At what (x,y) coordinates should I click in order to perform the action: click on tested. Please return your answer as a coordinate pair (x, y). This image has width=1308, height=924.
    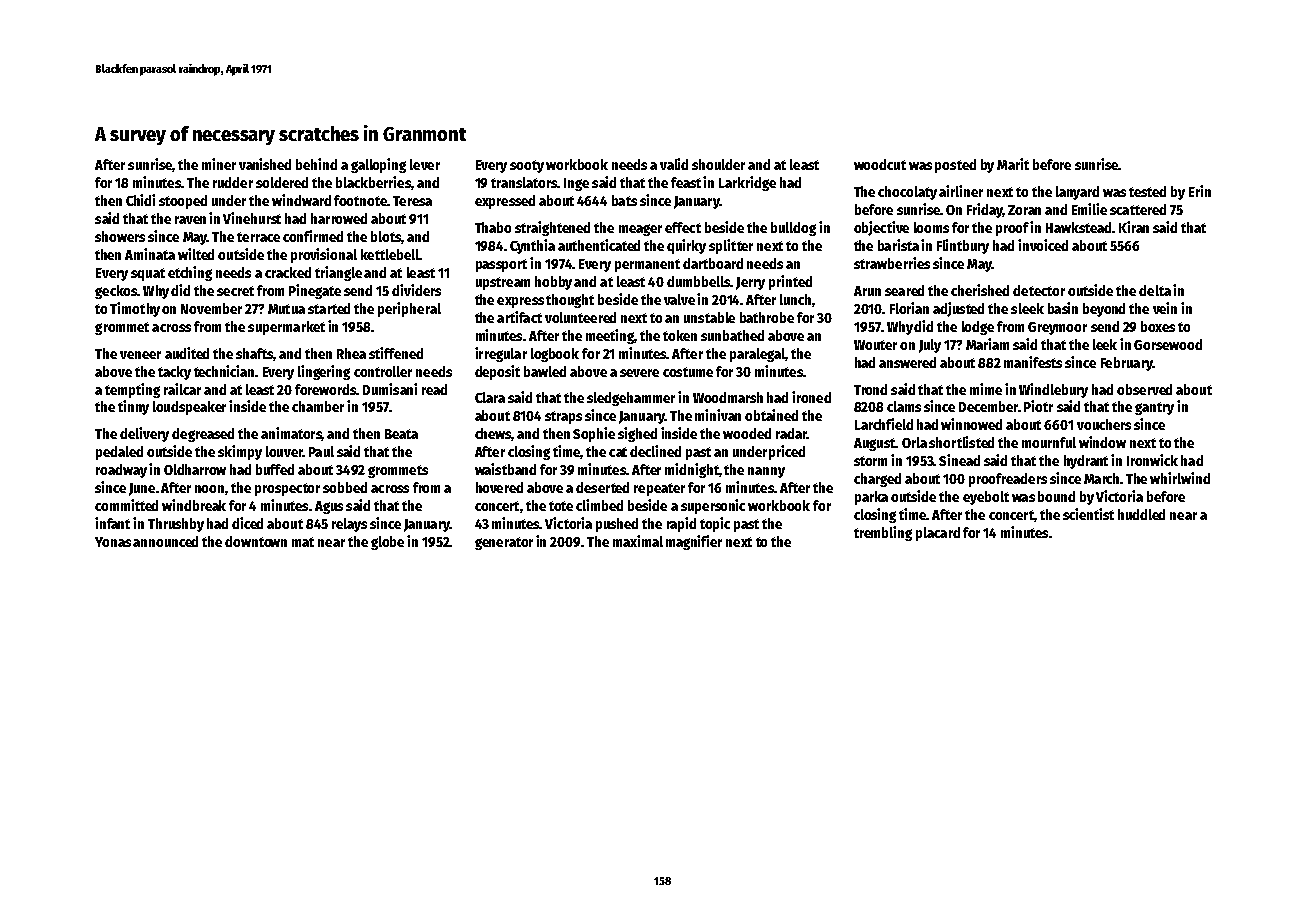
    Looking at the image, I should click on (1147, 191).
